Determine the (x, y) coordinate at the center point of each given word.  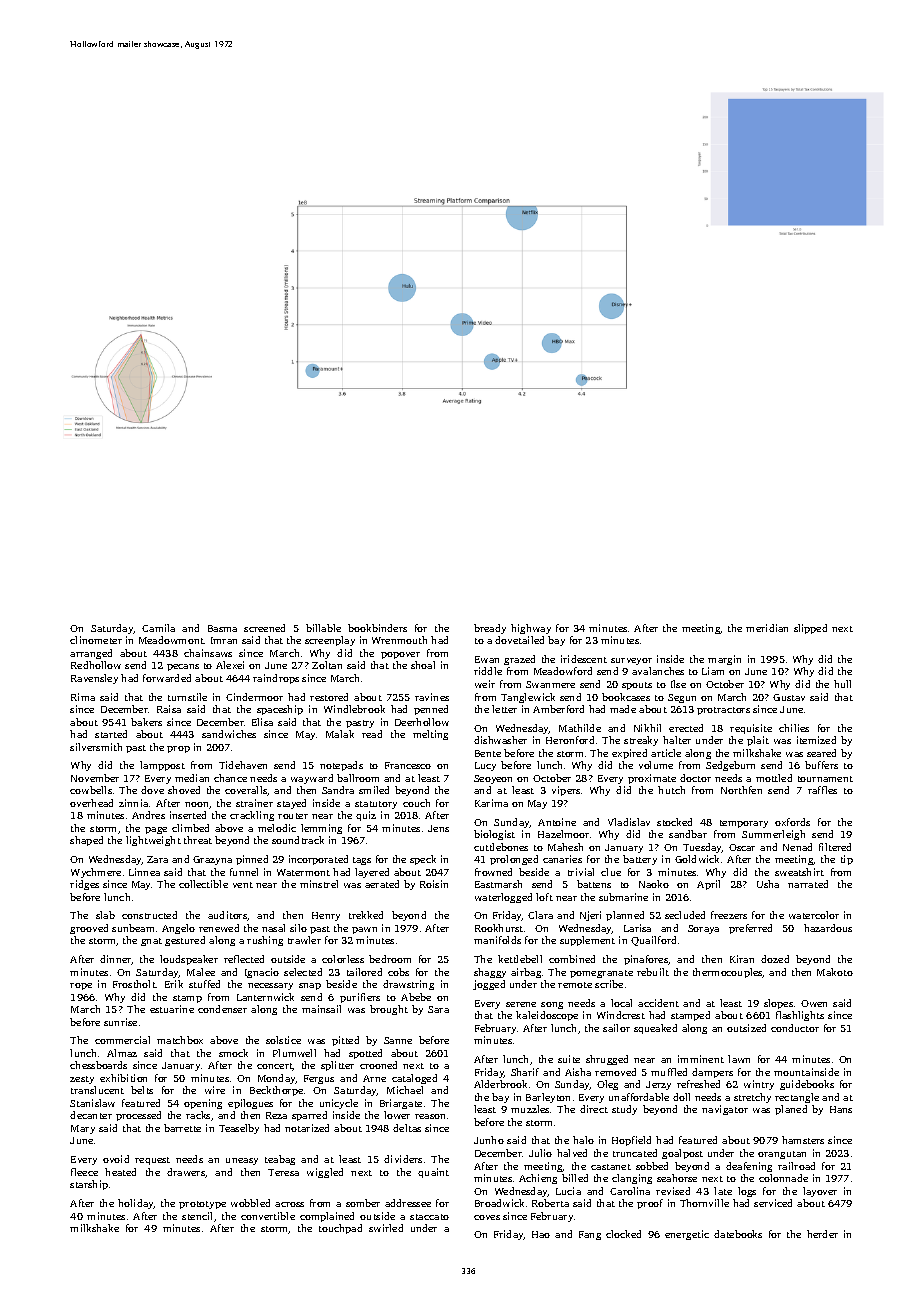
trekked (366, 915)
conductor (795, 1028)
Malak (340, 734)
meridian (767, 628)
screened (264, 628)
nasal (273, 928)
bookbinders (377, 628)
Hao (541, 1234)
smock (233, 1053)
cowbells (91, 790)
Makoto (835, 972)
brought (389, 1010)
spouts (637, 686)
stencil (197, 1216)
